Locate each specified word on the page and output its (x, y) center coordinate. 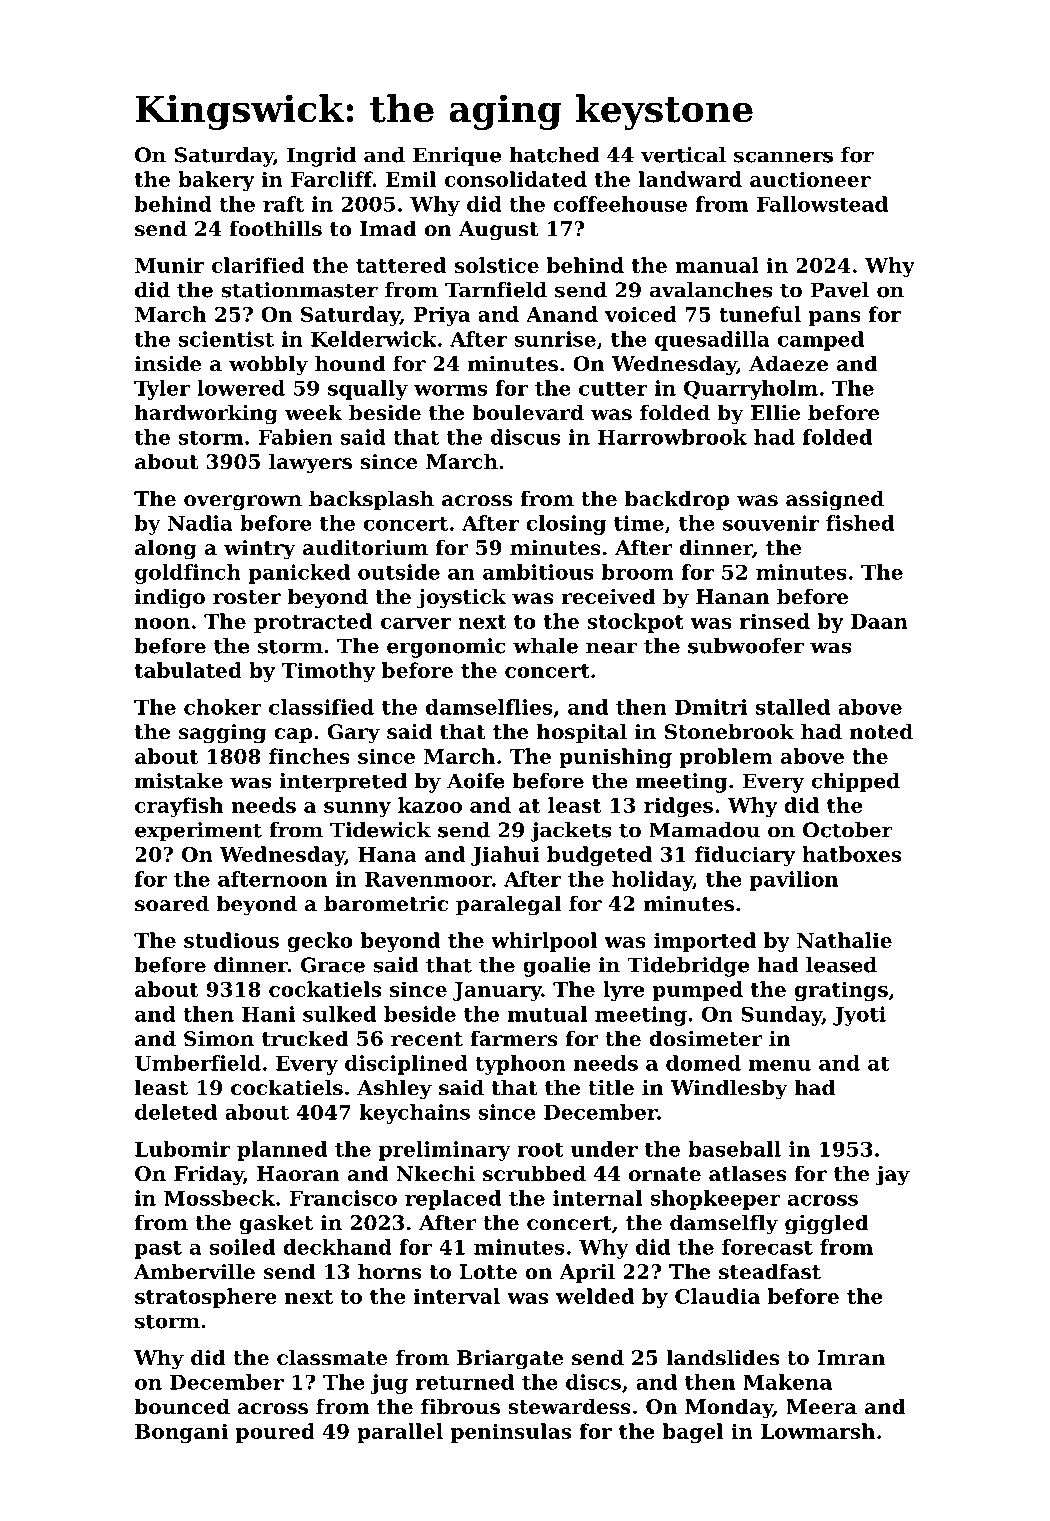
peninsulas (511, 1433)
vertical (683, 155)
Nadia (200, 523)
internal (597, 1198)
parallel (400, 1433)
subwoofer (746, 646)
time (639, 523)
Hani (268, 1014)
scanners (783, 157)
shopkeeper (715, 1200)
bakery (216, 181)
